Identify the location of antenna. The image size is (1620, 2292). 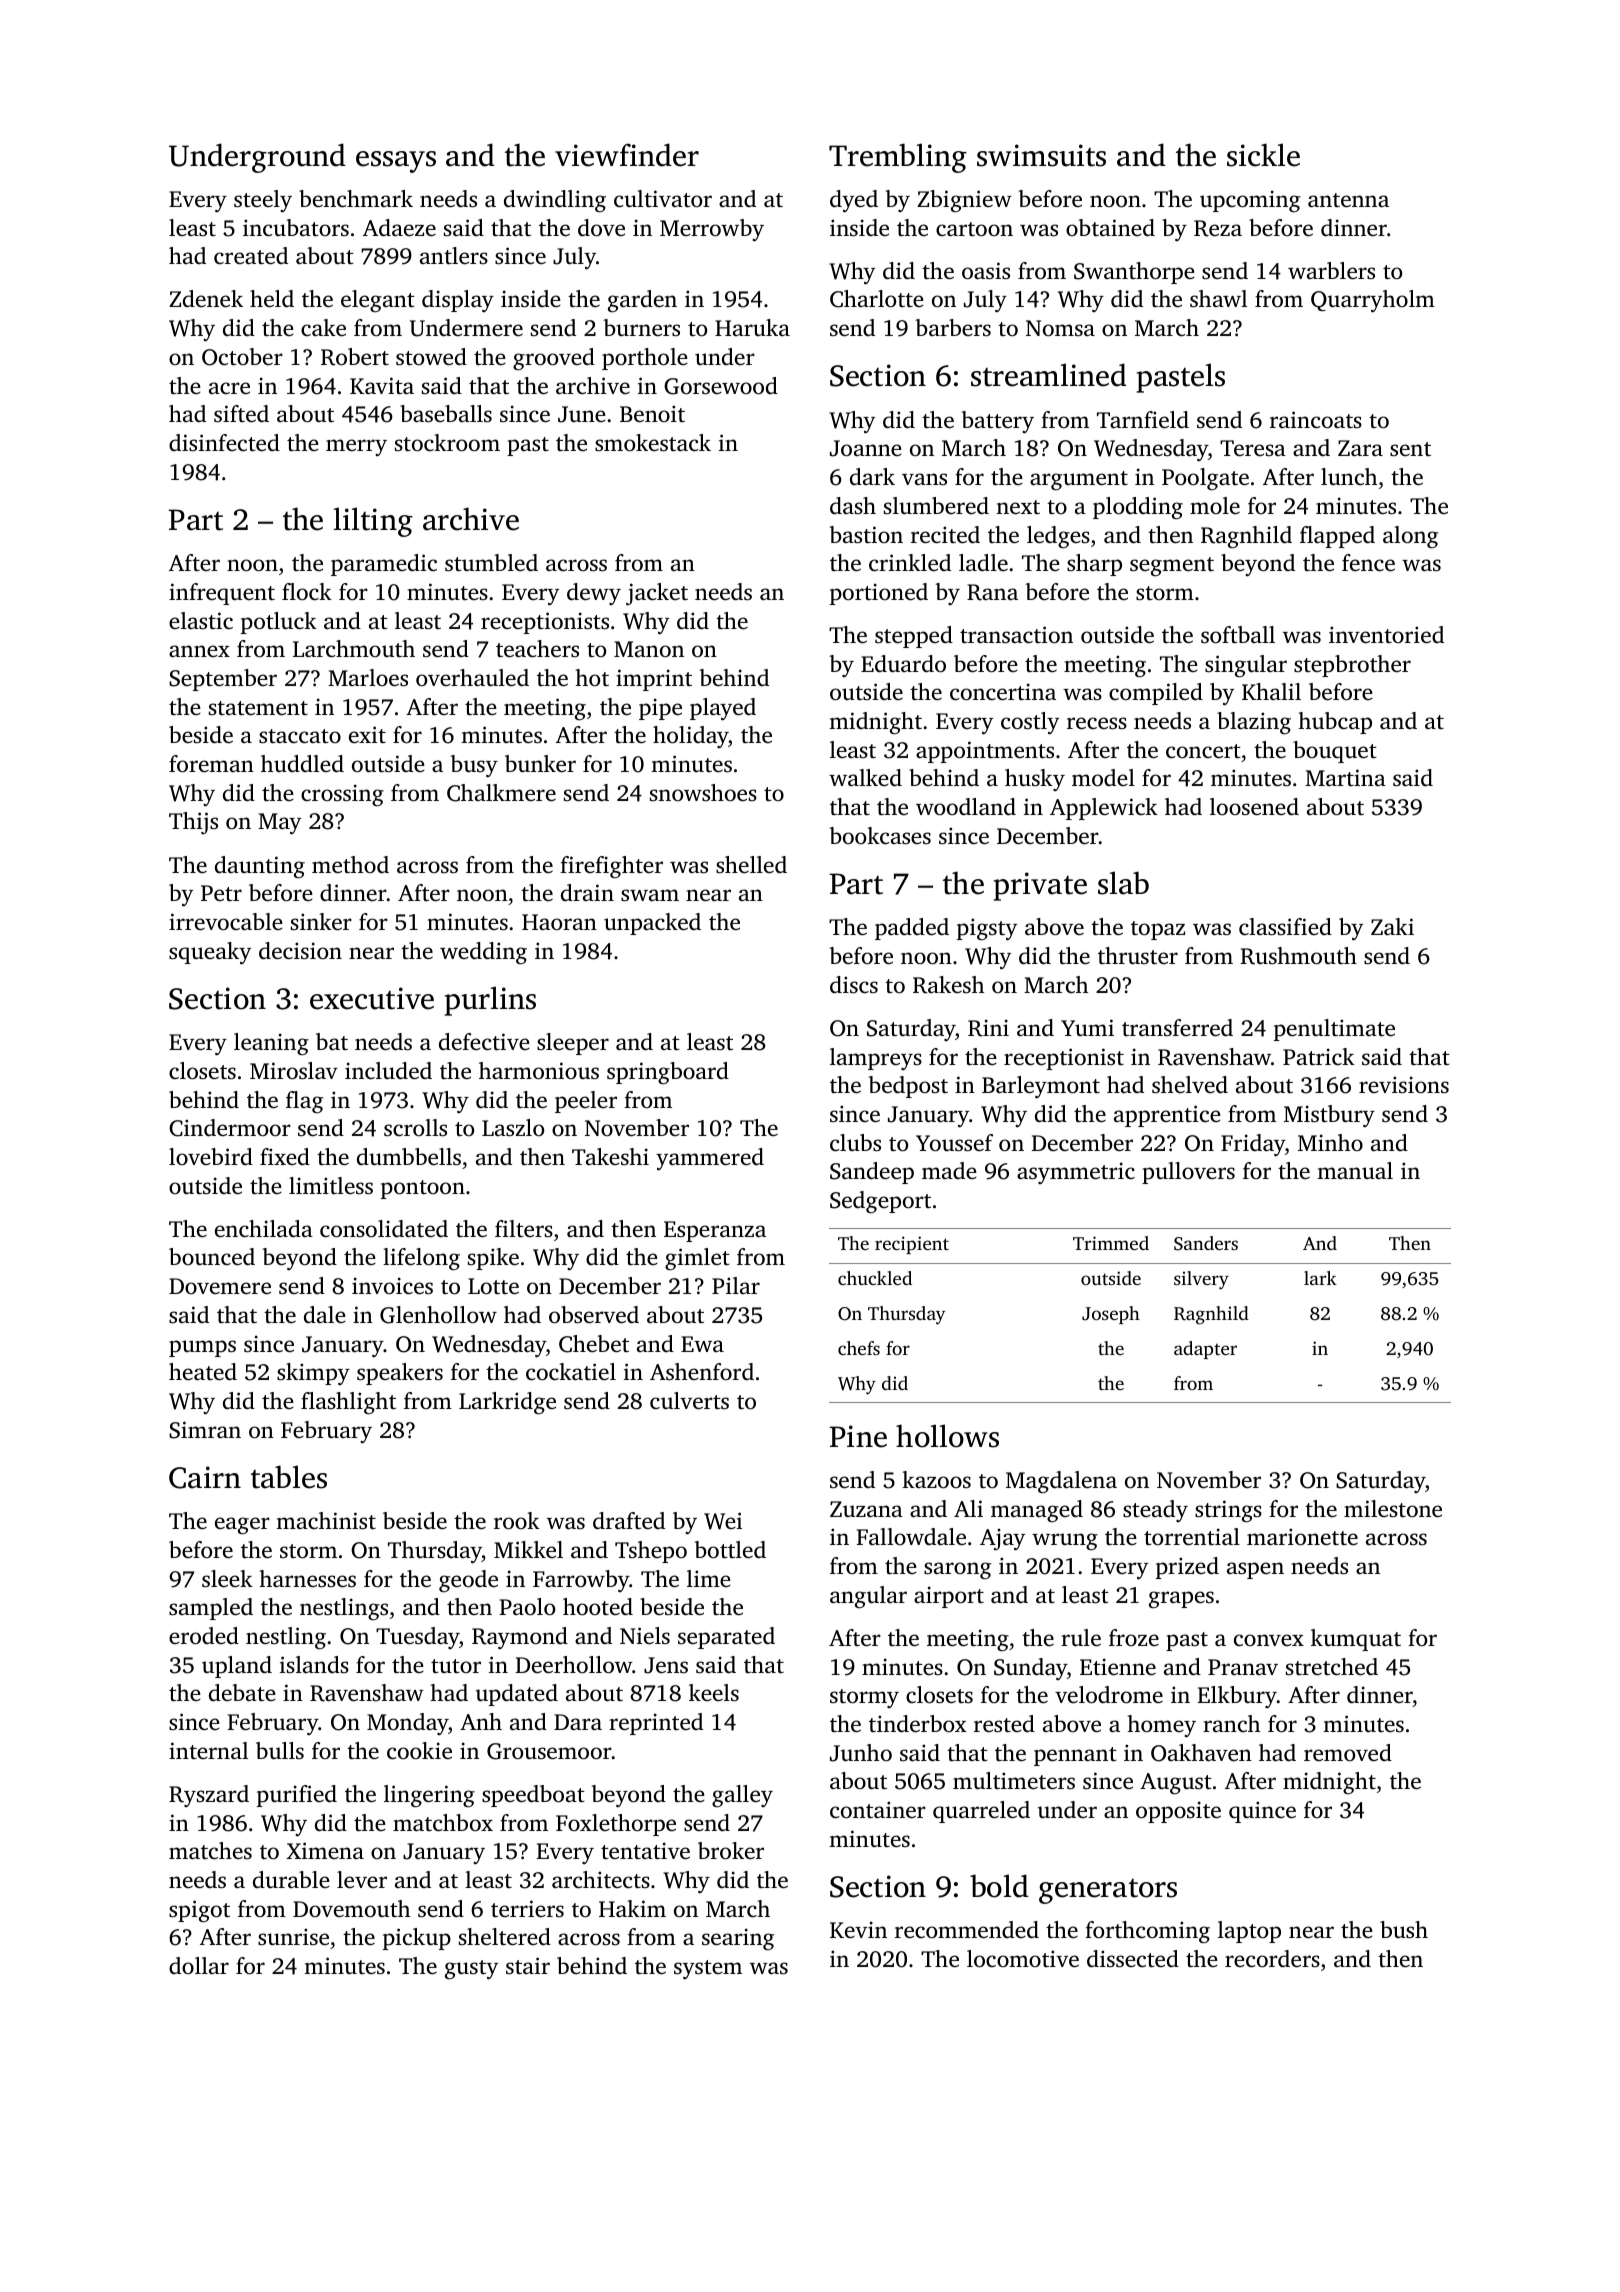
(1348, 200).
